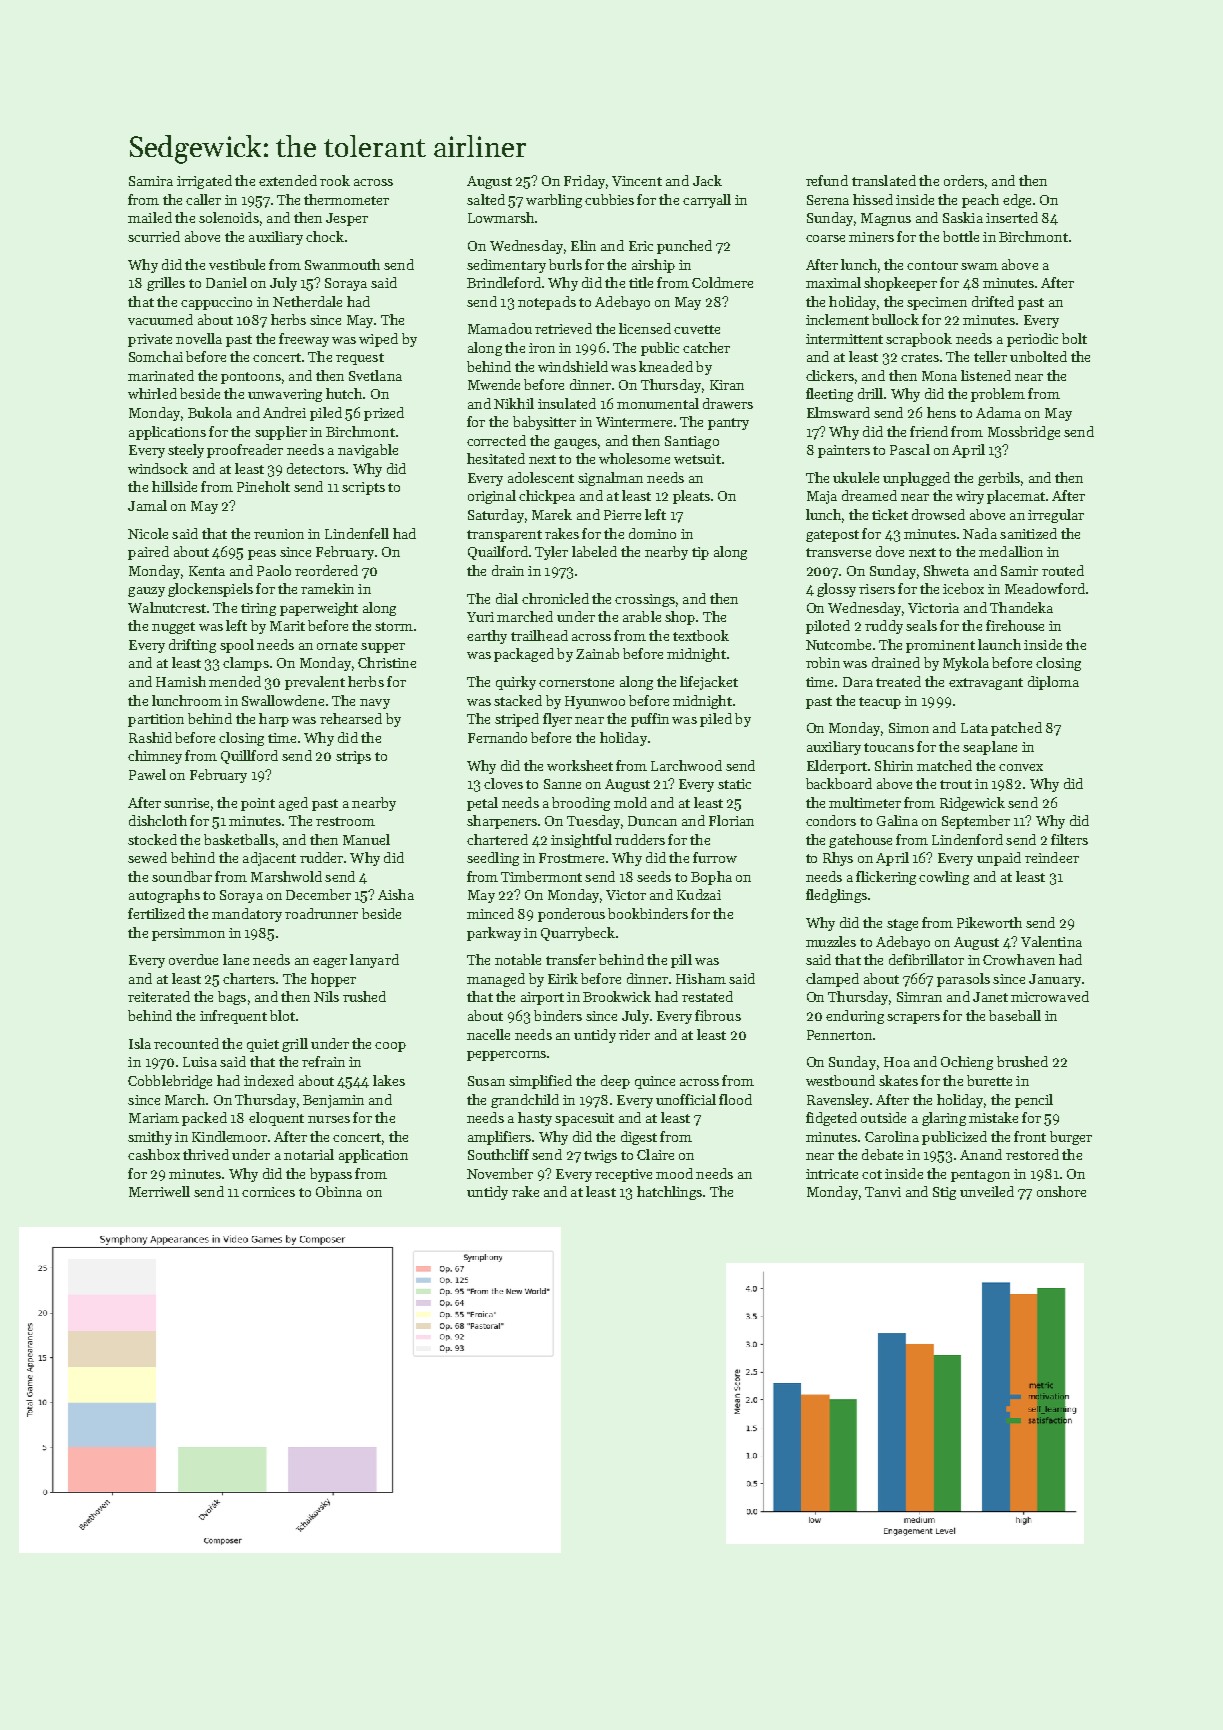  I want to click on diploma, so click(1053, 683).
